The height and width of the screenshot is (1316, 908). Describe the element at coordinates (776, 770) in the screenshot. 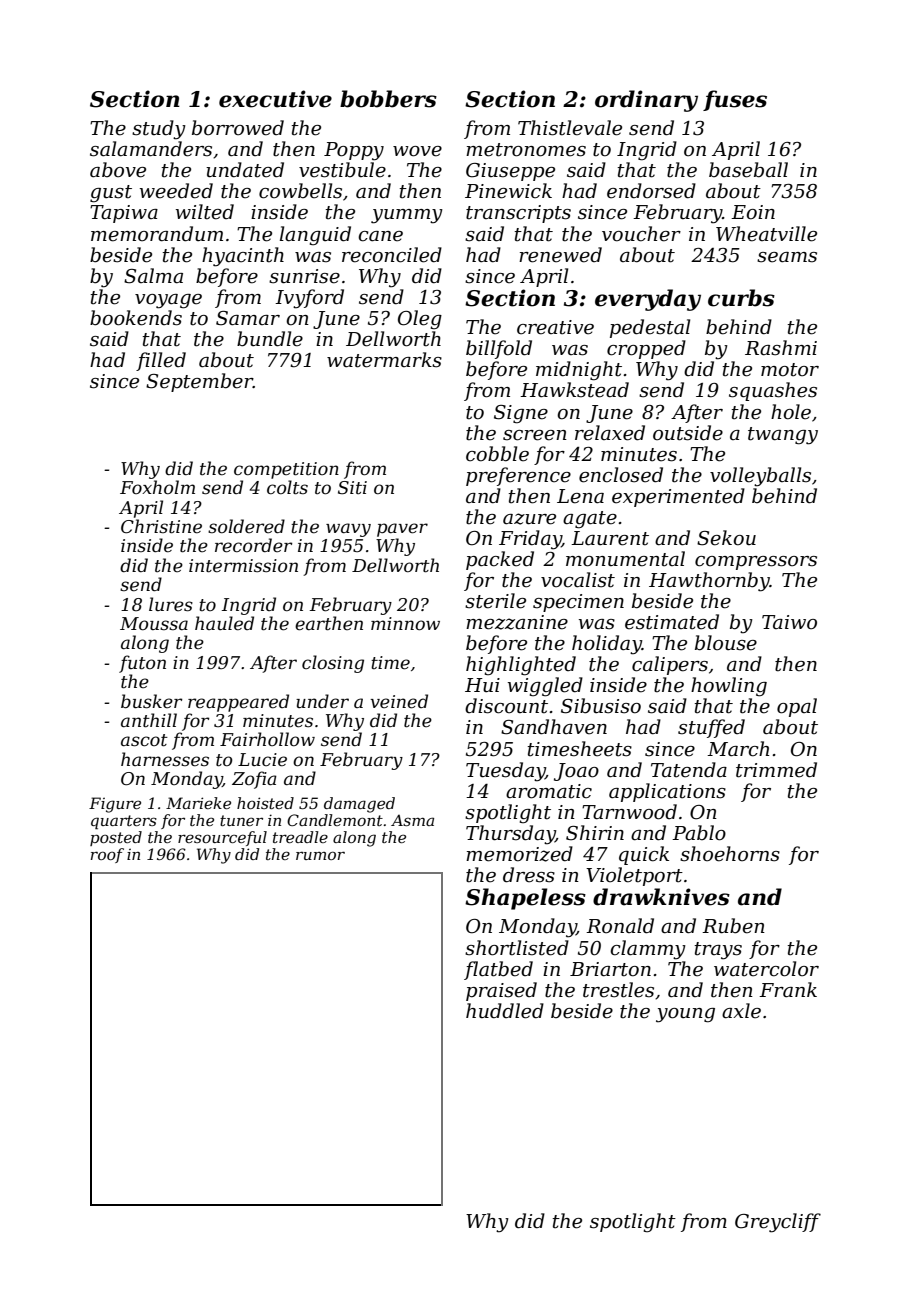

I see `trimmed` at that location.
